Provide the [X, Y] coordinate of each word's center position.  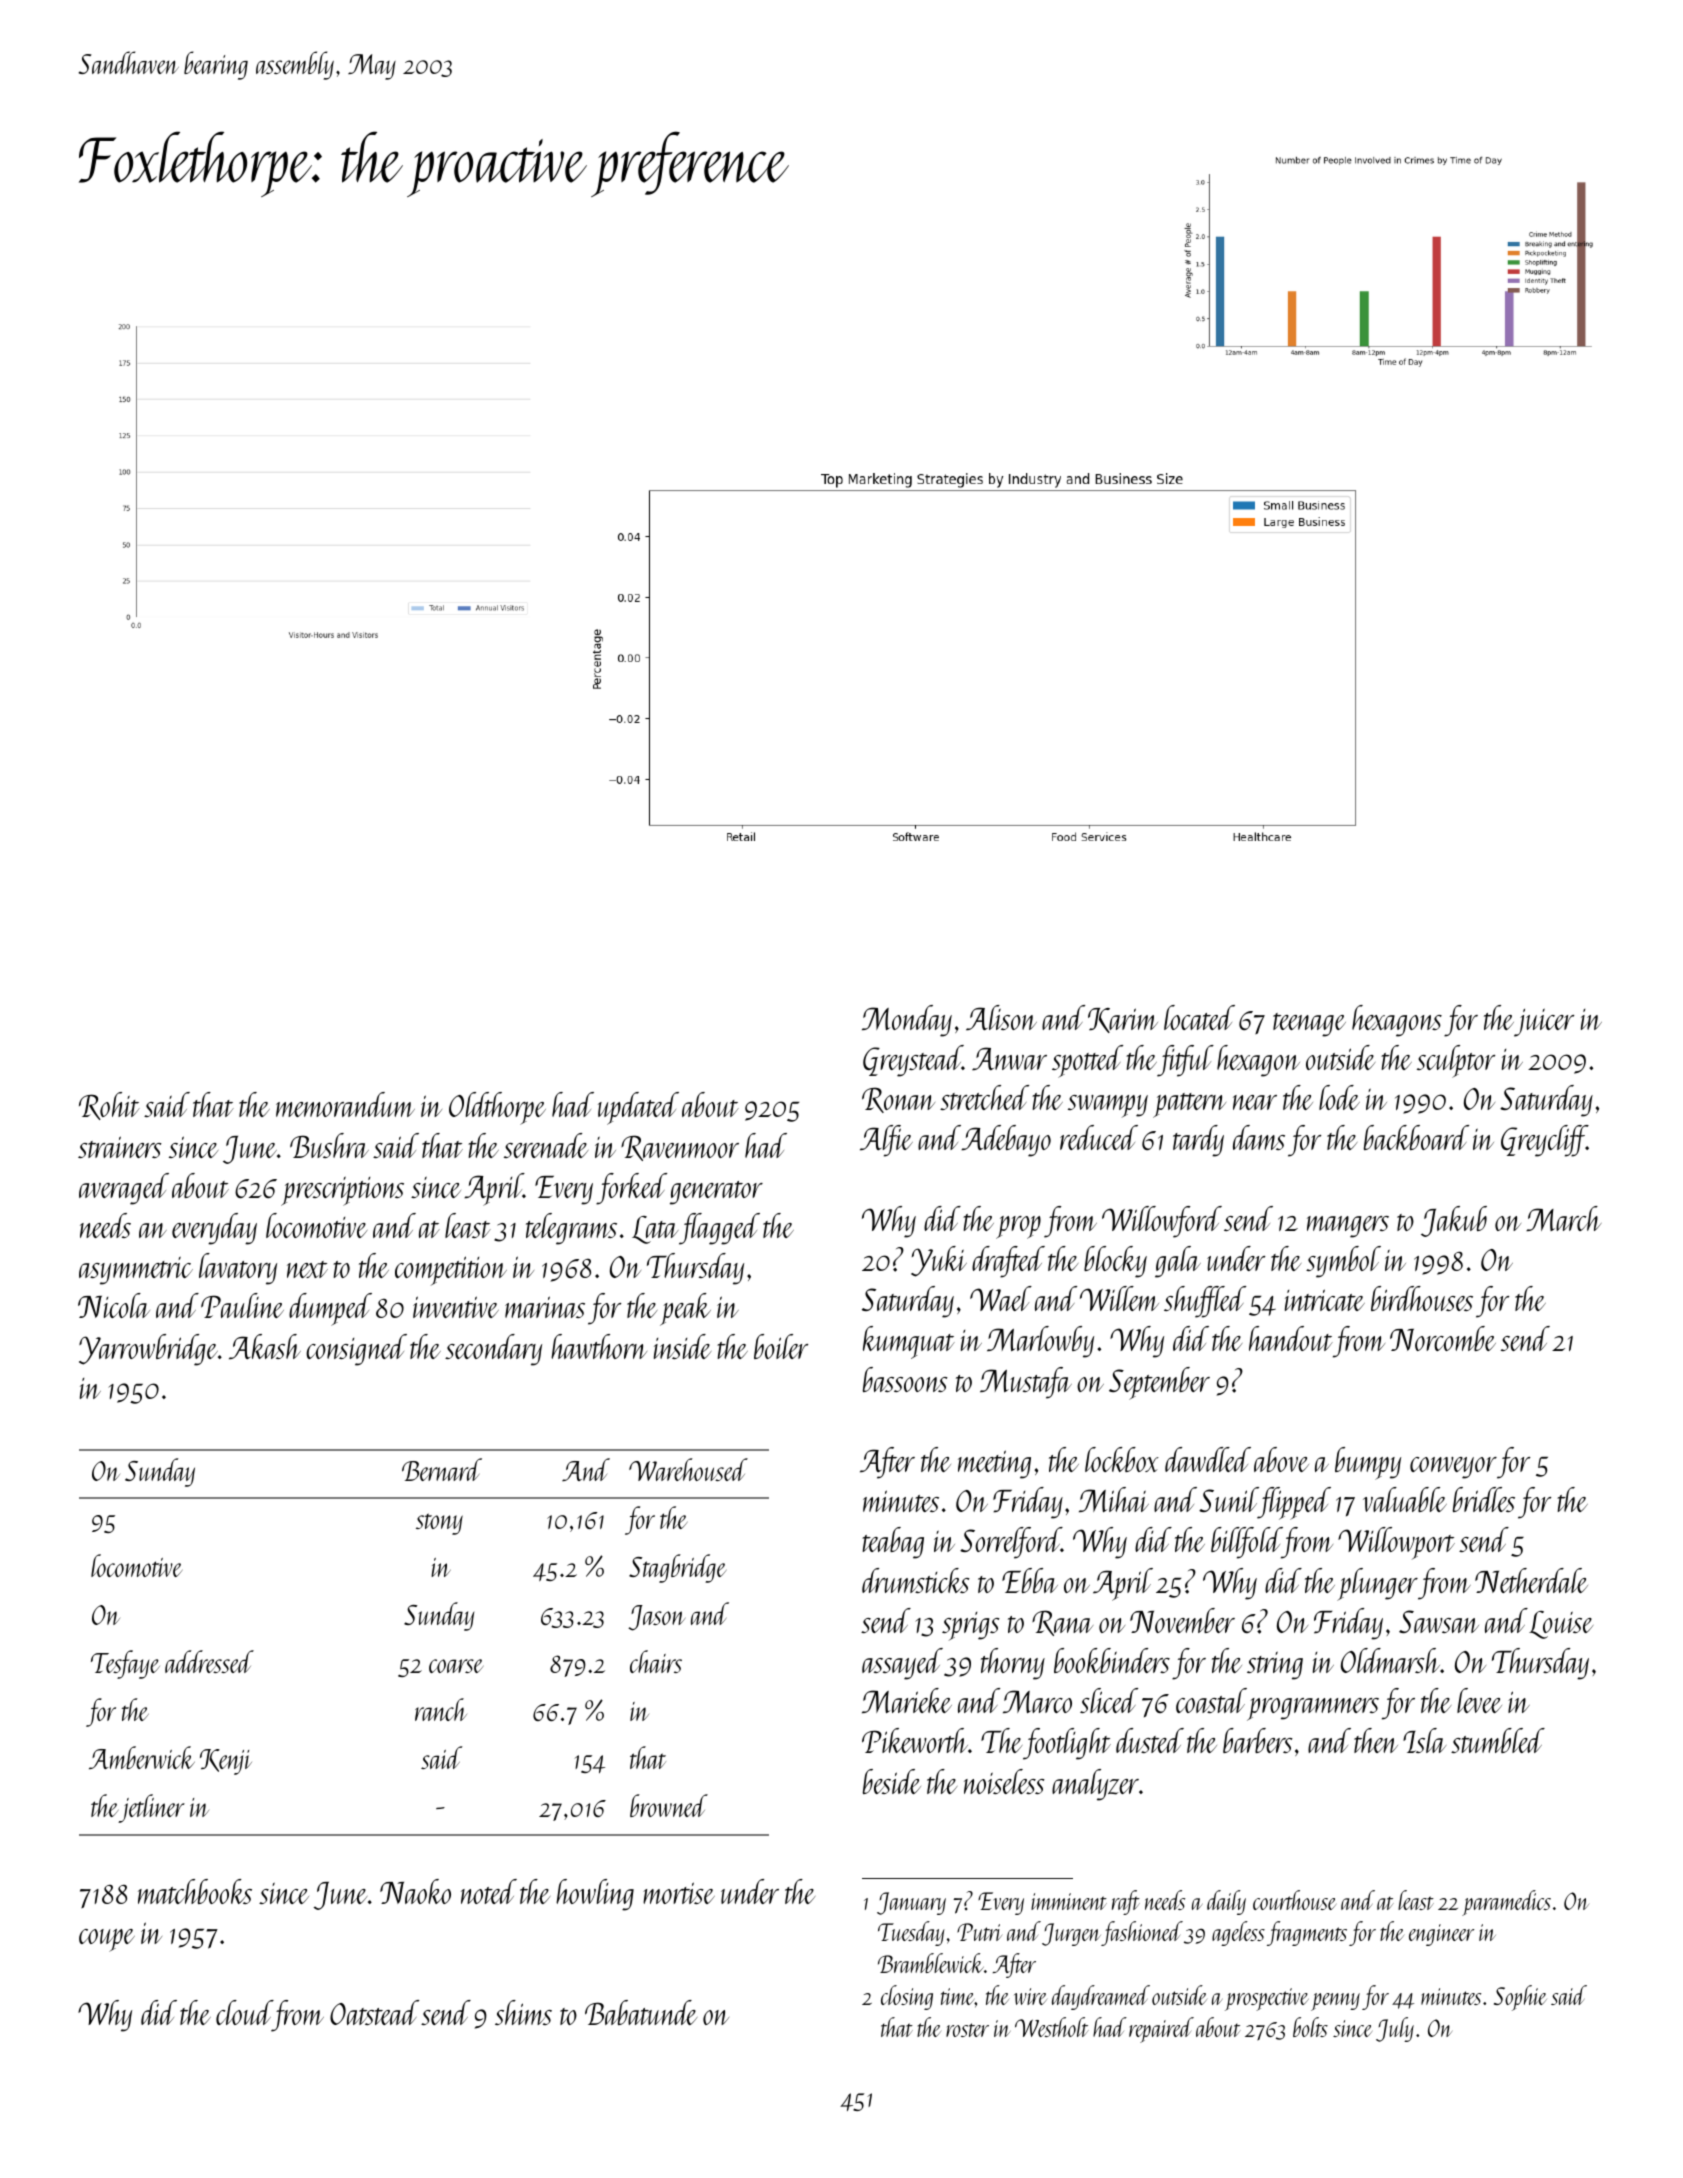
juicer [1544, 1023]
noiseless [1004, 1781]
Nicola [114, 1305]
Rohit [109, 1106]
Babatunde [641, 2012]
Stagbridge [677, 1568]
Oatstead [374, 2012]
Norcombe [1443, 1338]
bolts [1310, 2027]
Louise [1561, 1625]
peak [685, 1309]
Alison [1001, 1017]
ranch [441, 1709]
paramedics [1506, 1903]
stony [439, 1524]
